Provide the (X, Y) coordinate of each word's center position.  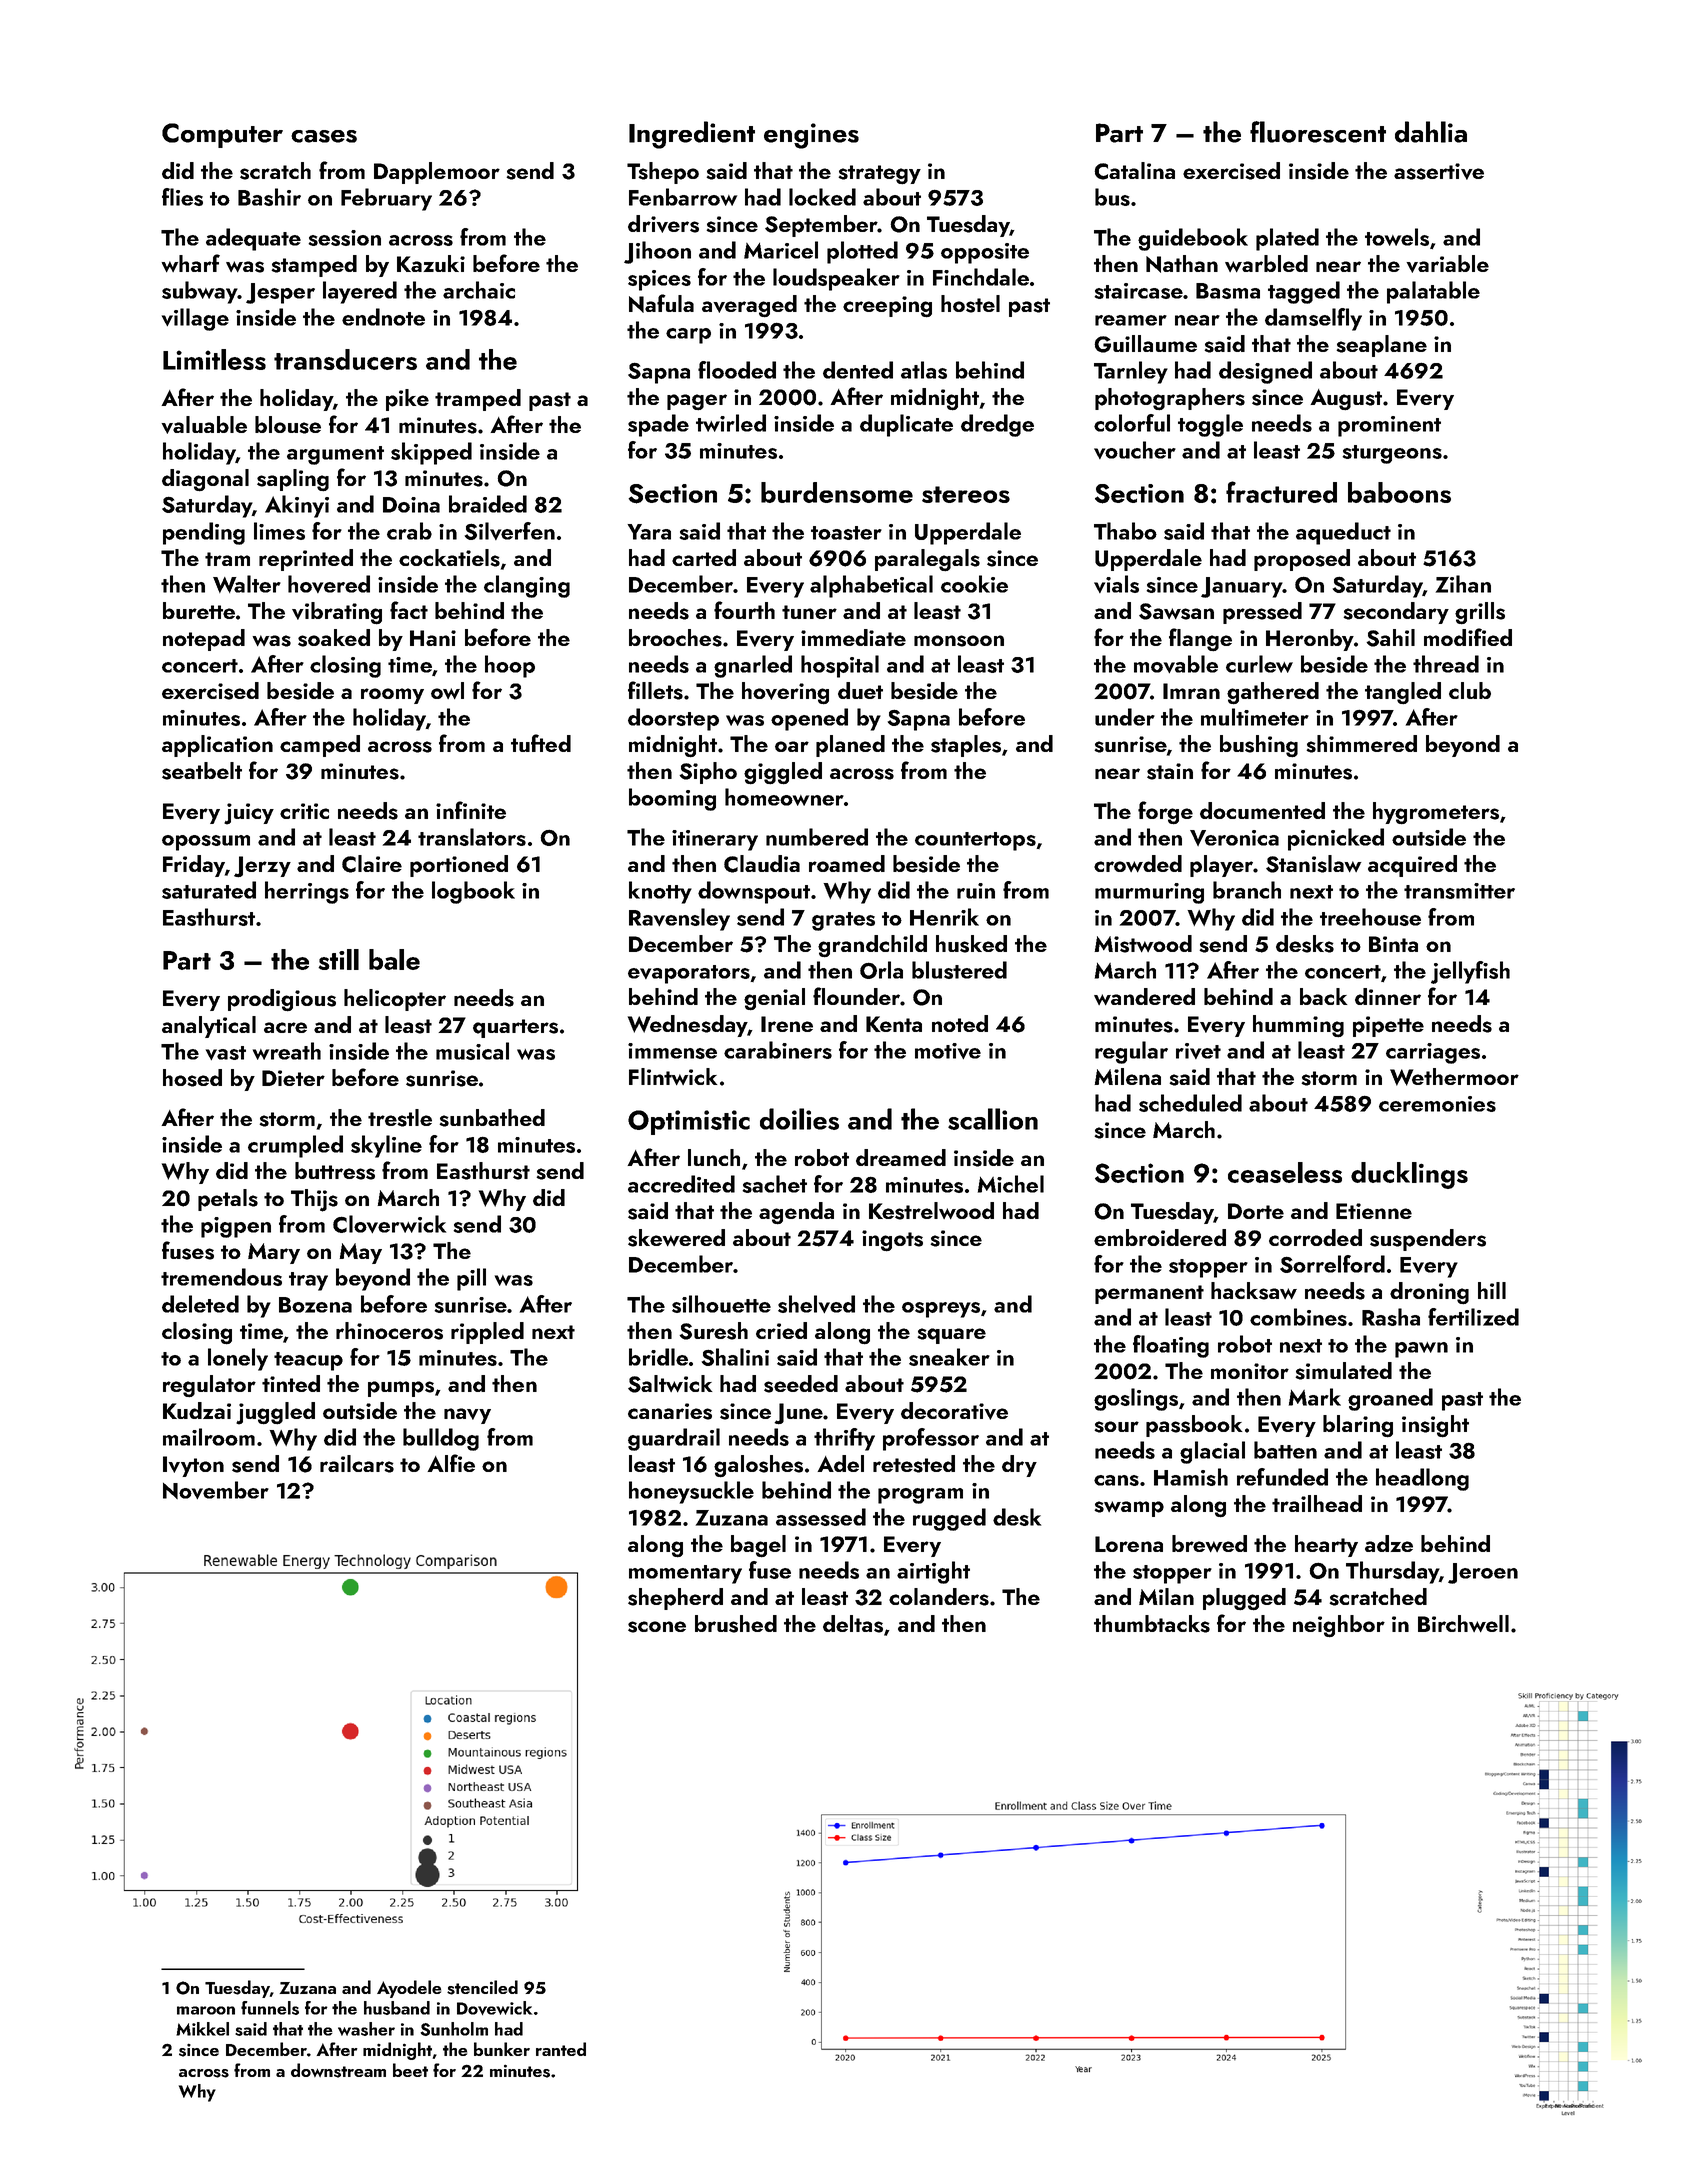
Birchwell (1463, 1623)
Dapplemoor (437, 173)
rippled (487, 1333)
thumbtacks (1152, 1624)
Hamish (1191, 1477)
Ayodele (409, 1989)
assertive (1439, 171)
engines (811, 136)
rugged (949, 1519)
